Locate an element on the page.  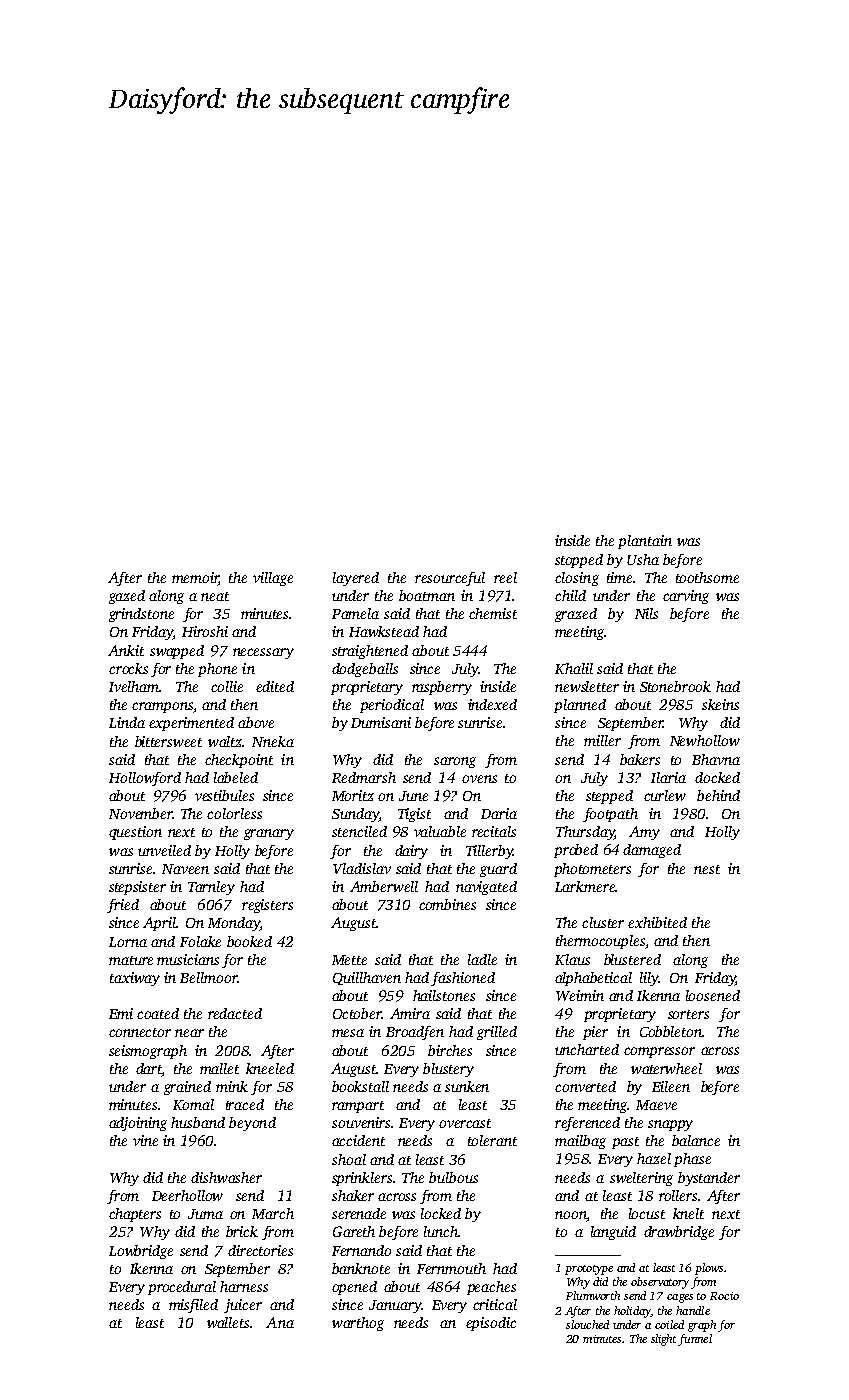
snappy is located at coordinates (670, 1125).
